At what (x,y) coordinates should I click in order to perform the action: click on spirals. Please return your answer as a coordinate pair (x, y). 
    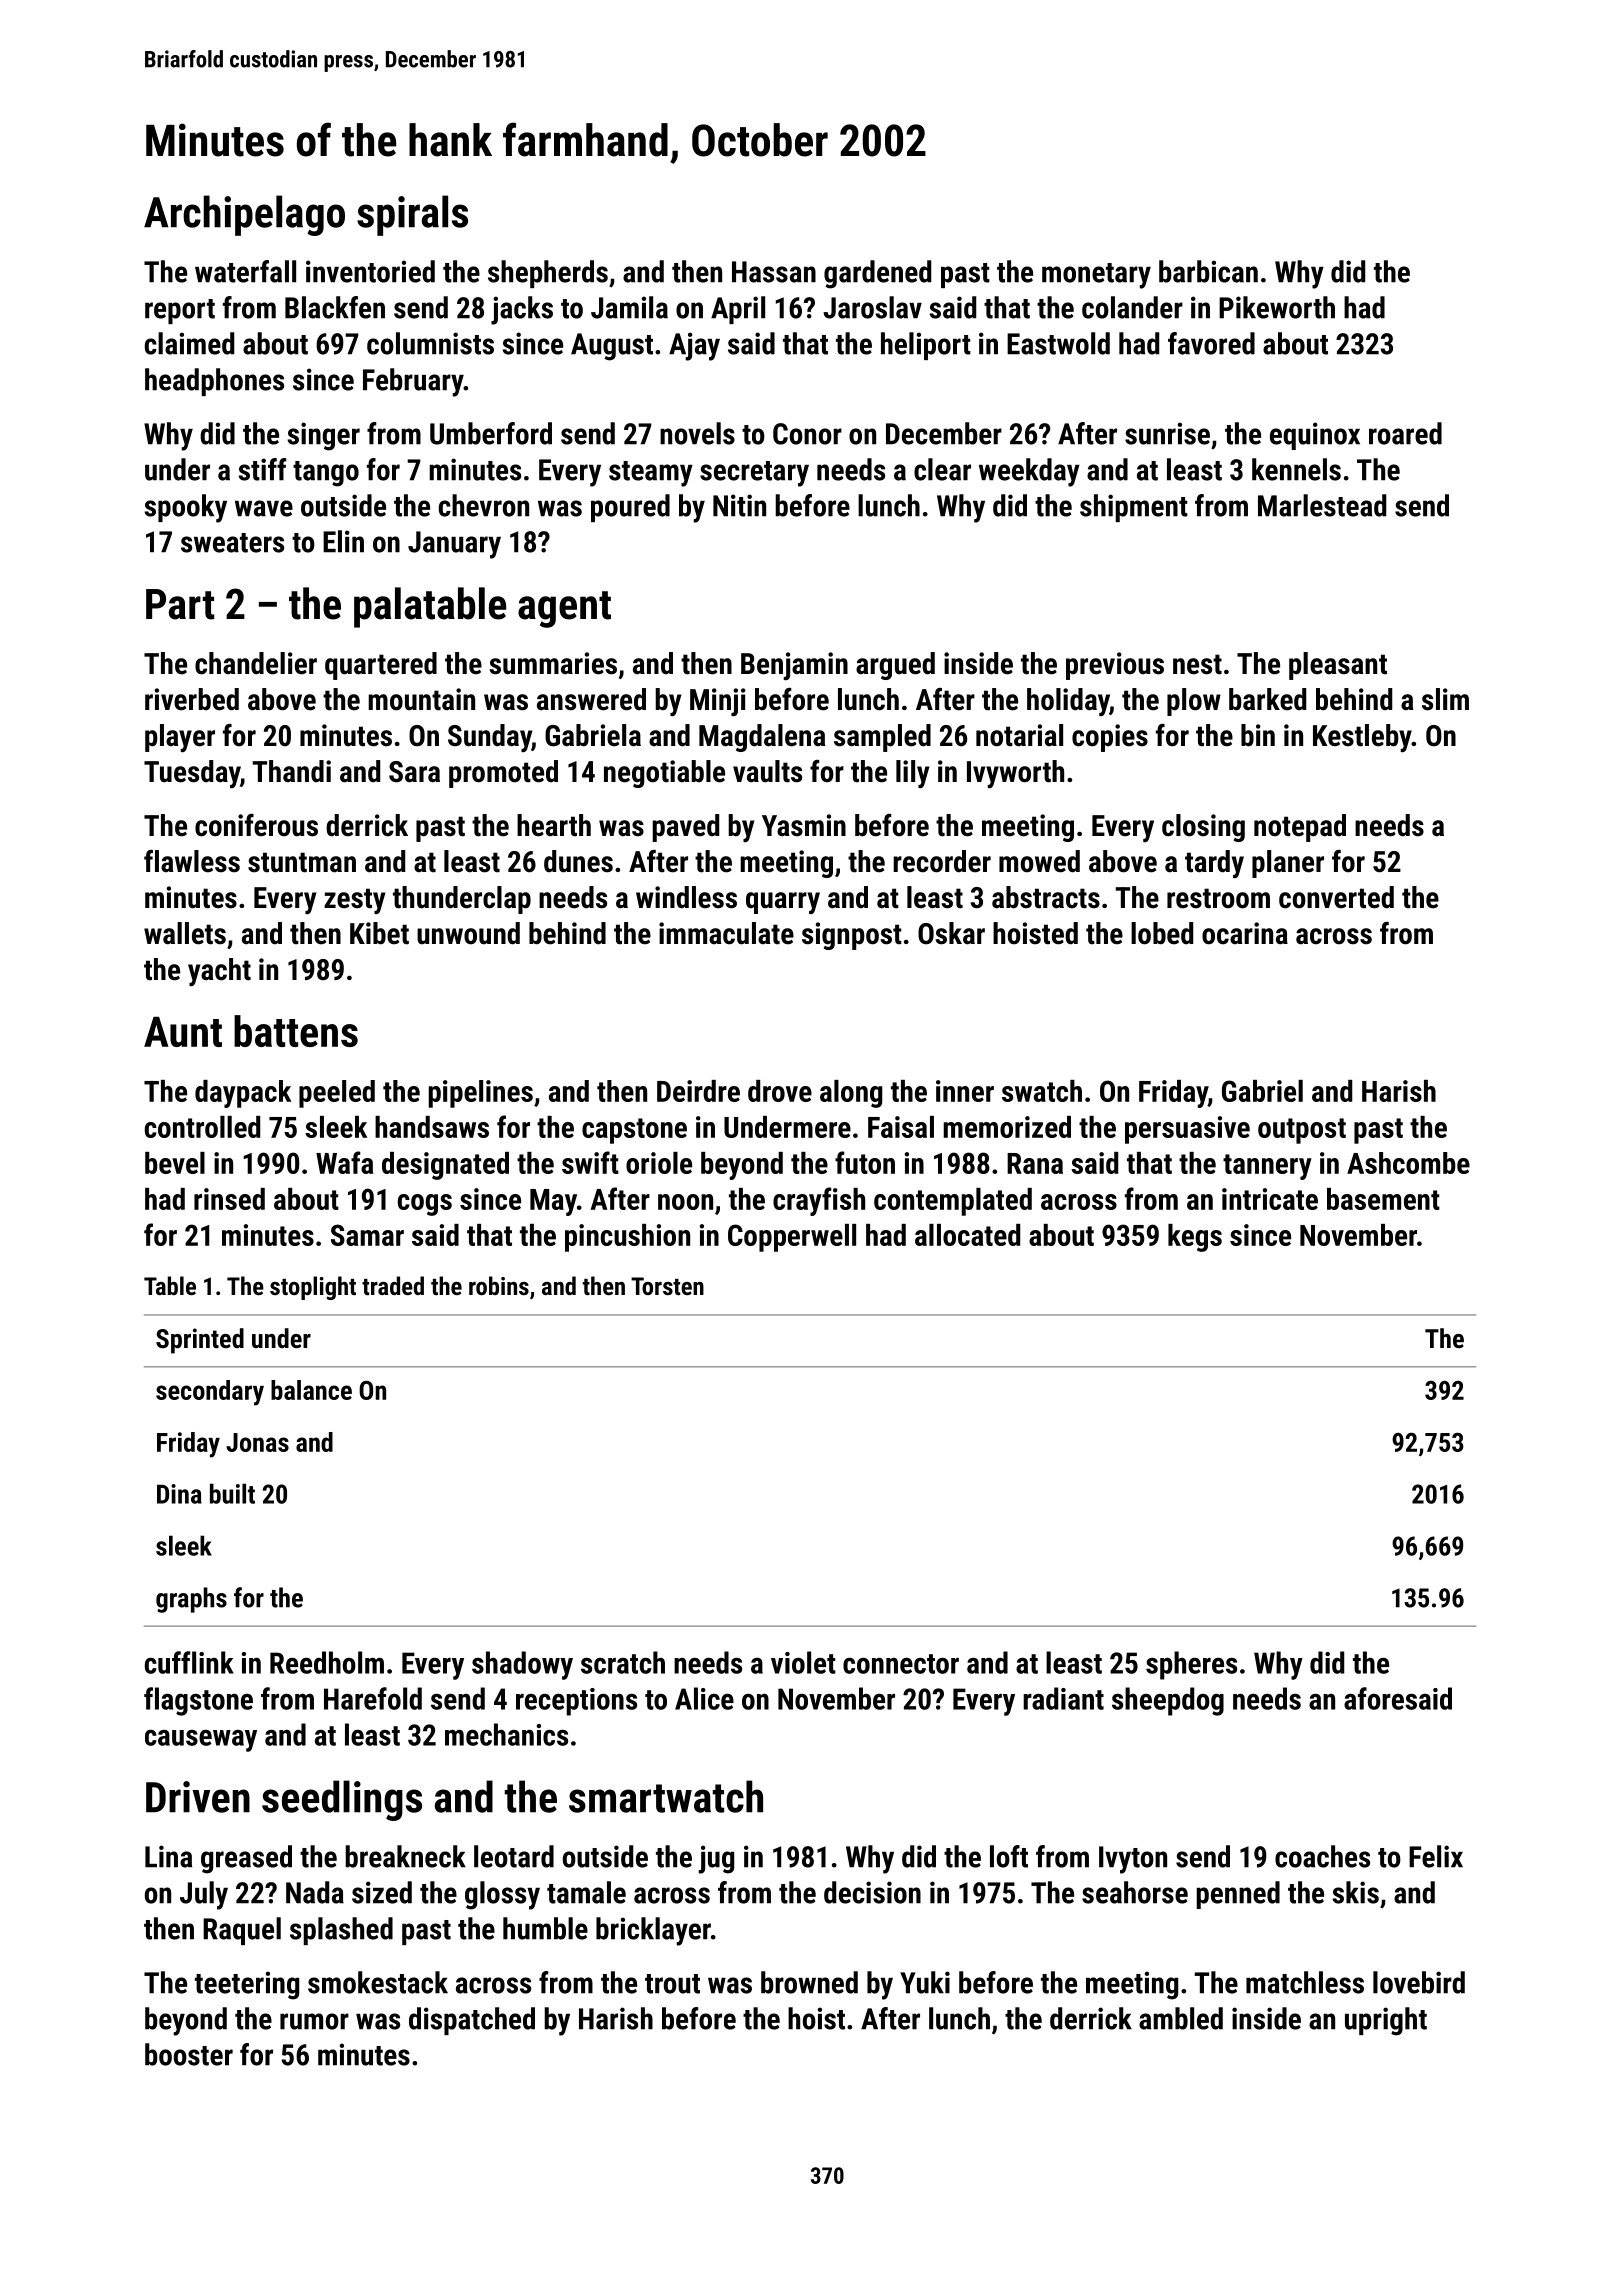
    Looking at the image, I should click on (412, 215).
